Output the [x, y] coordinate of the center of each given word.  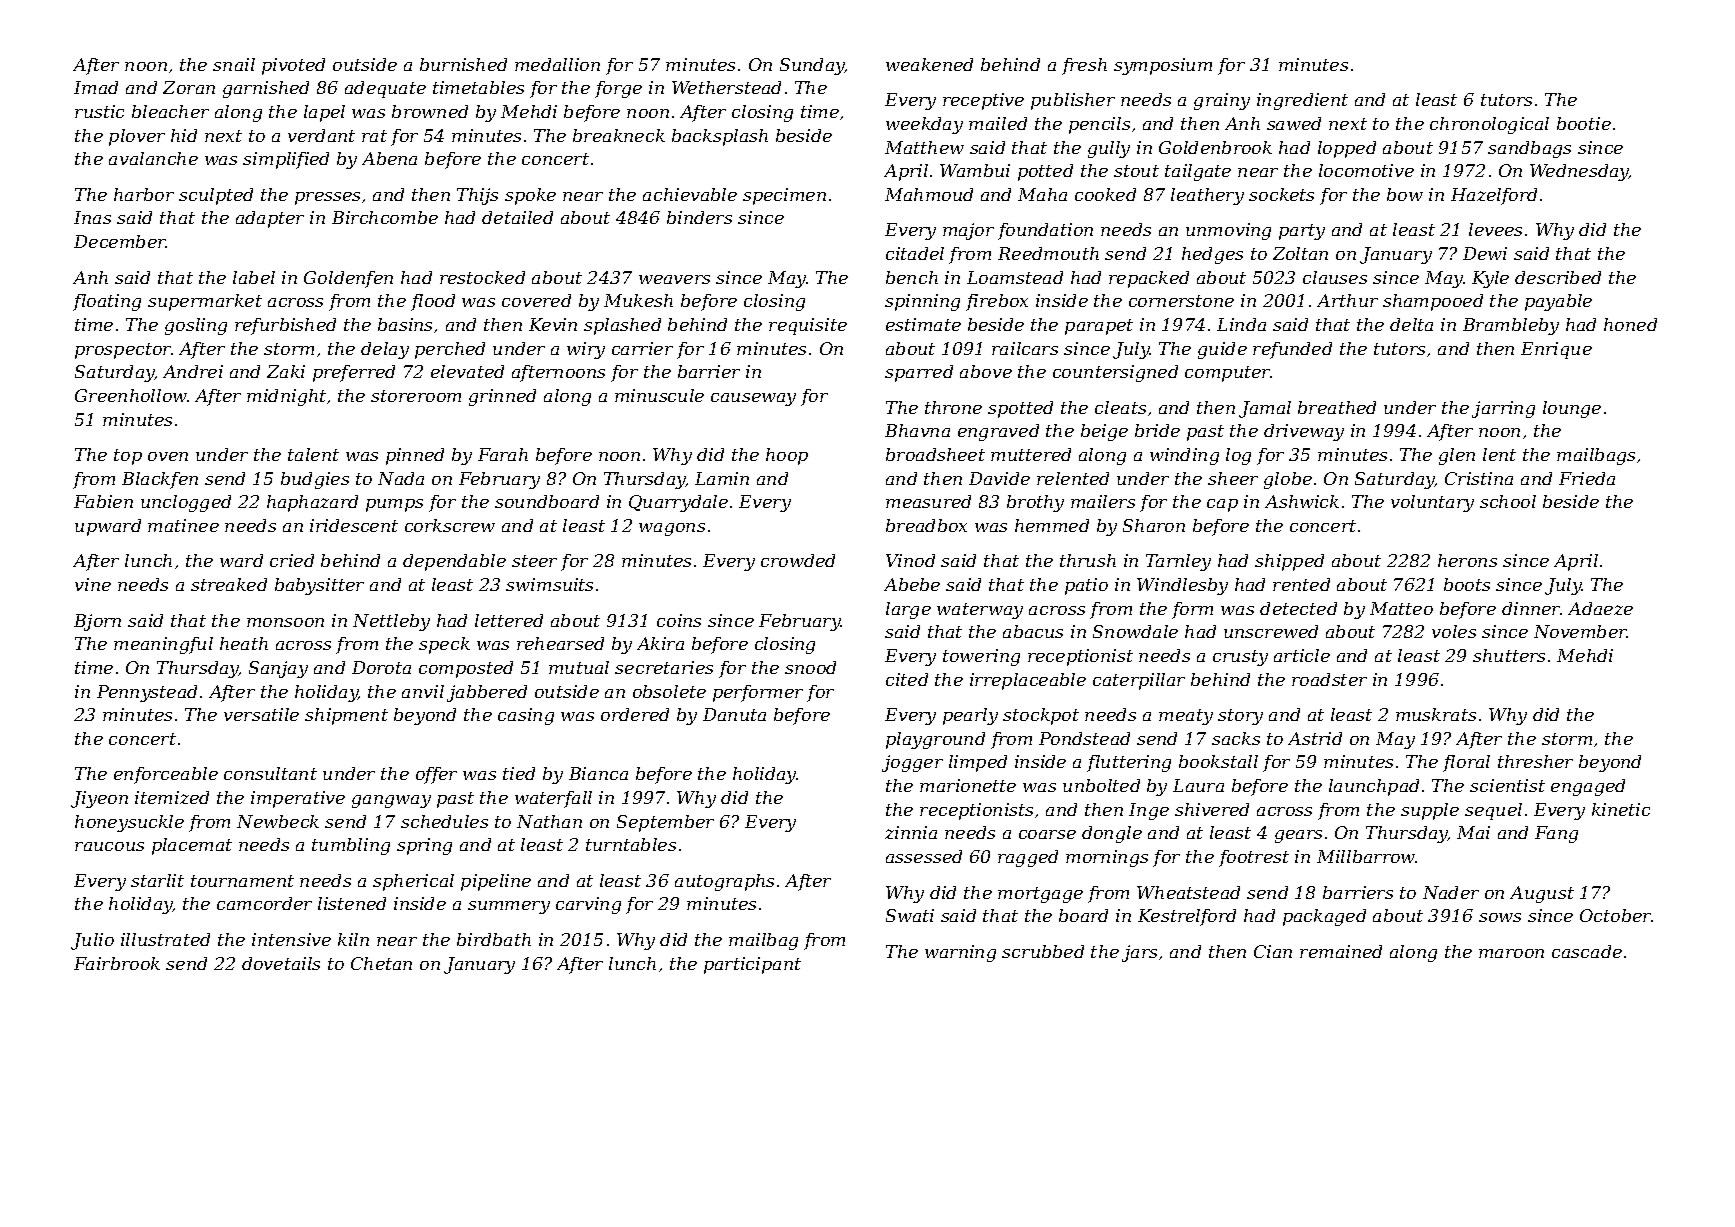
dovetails [281, 963]
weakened [929, 64]
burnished [463, 64]
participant [752, 965]
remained [1341, 951]
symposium [1163, 66]
